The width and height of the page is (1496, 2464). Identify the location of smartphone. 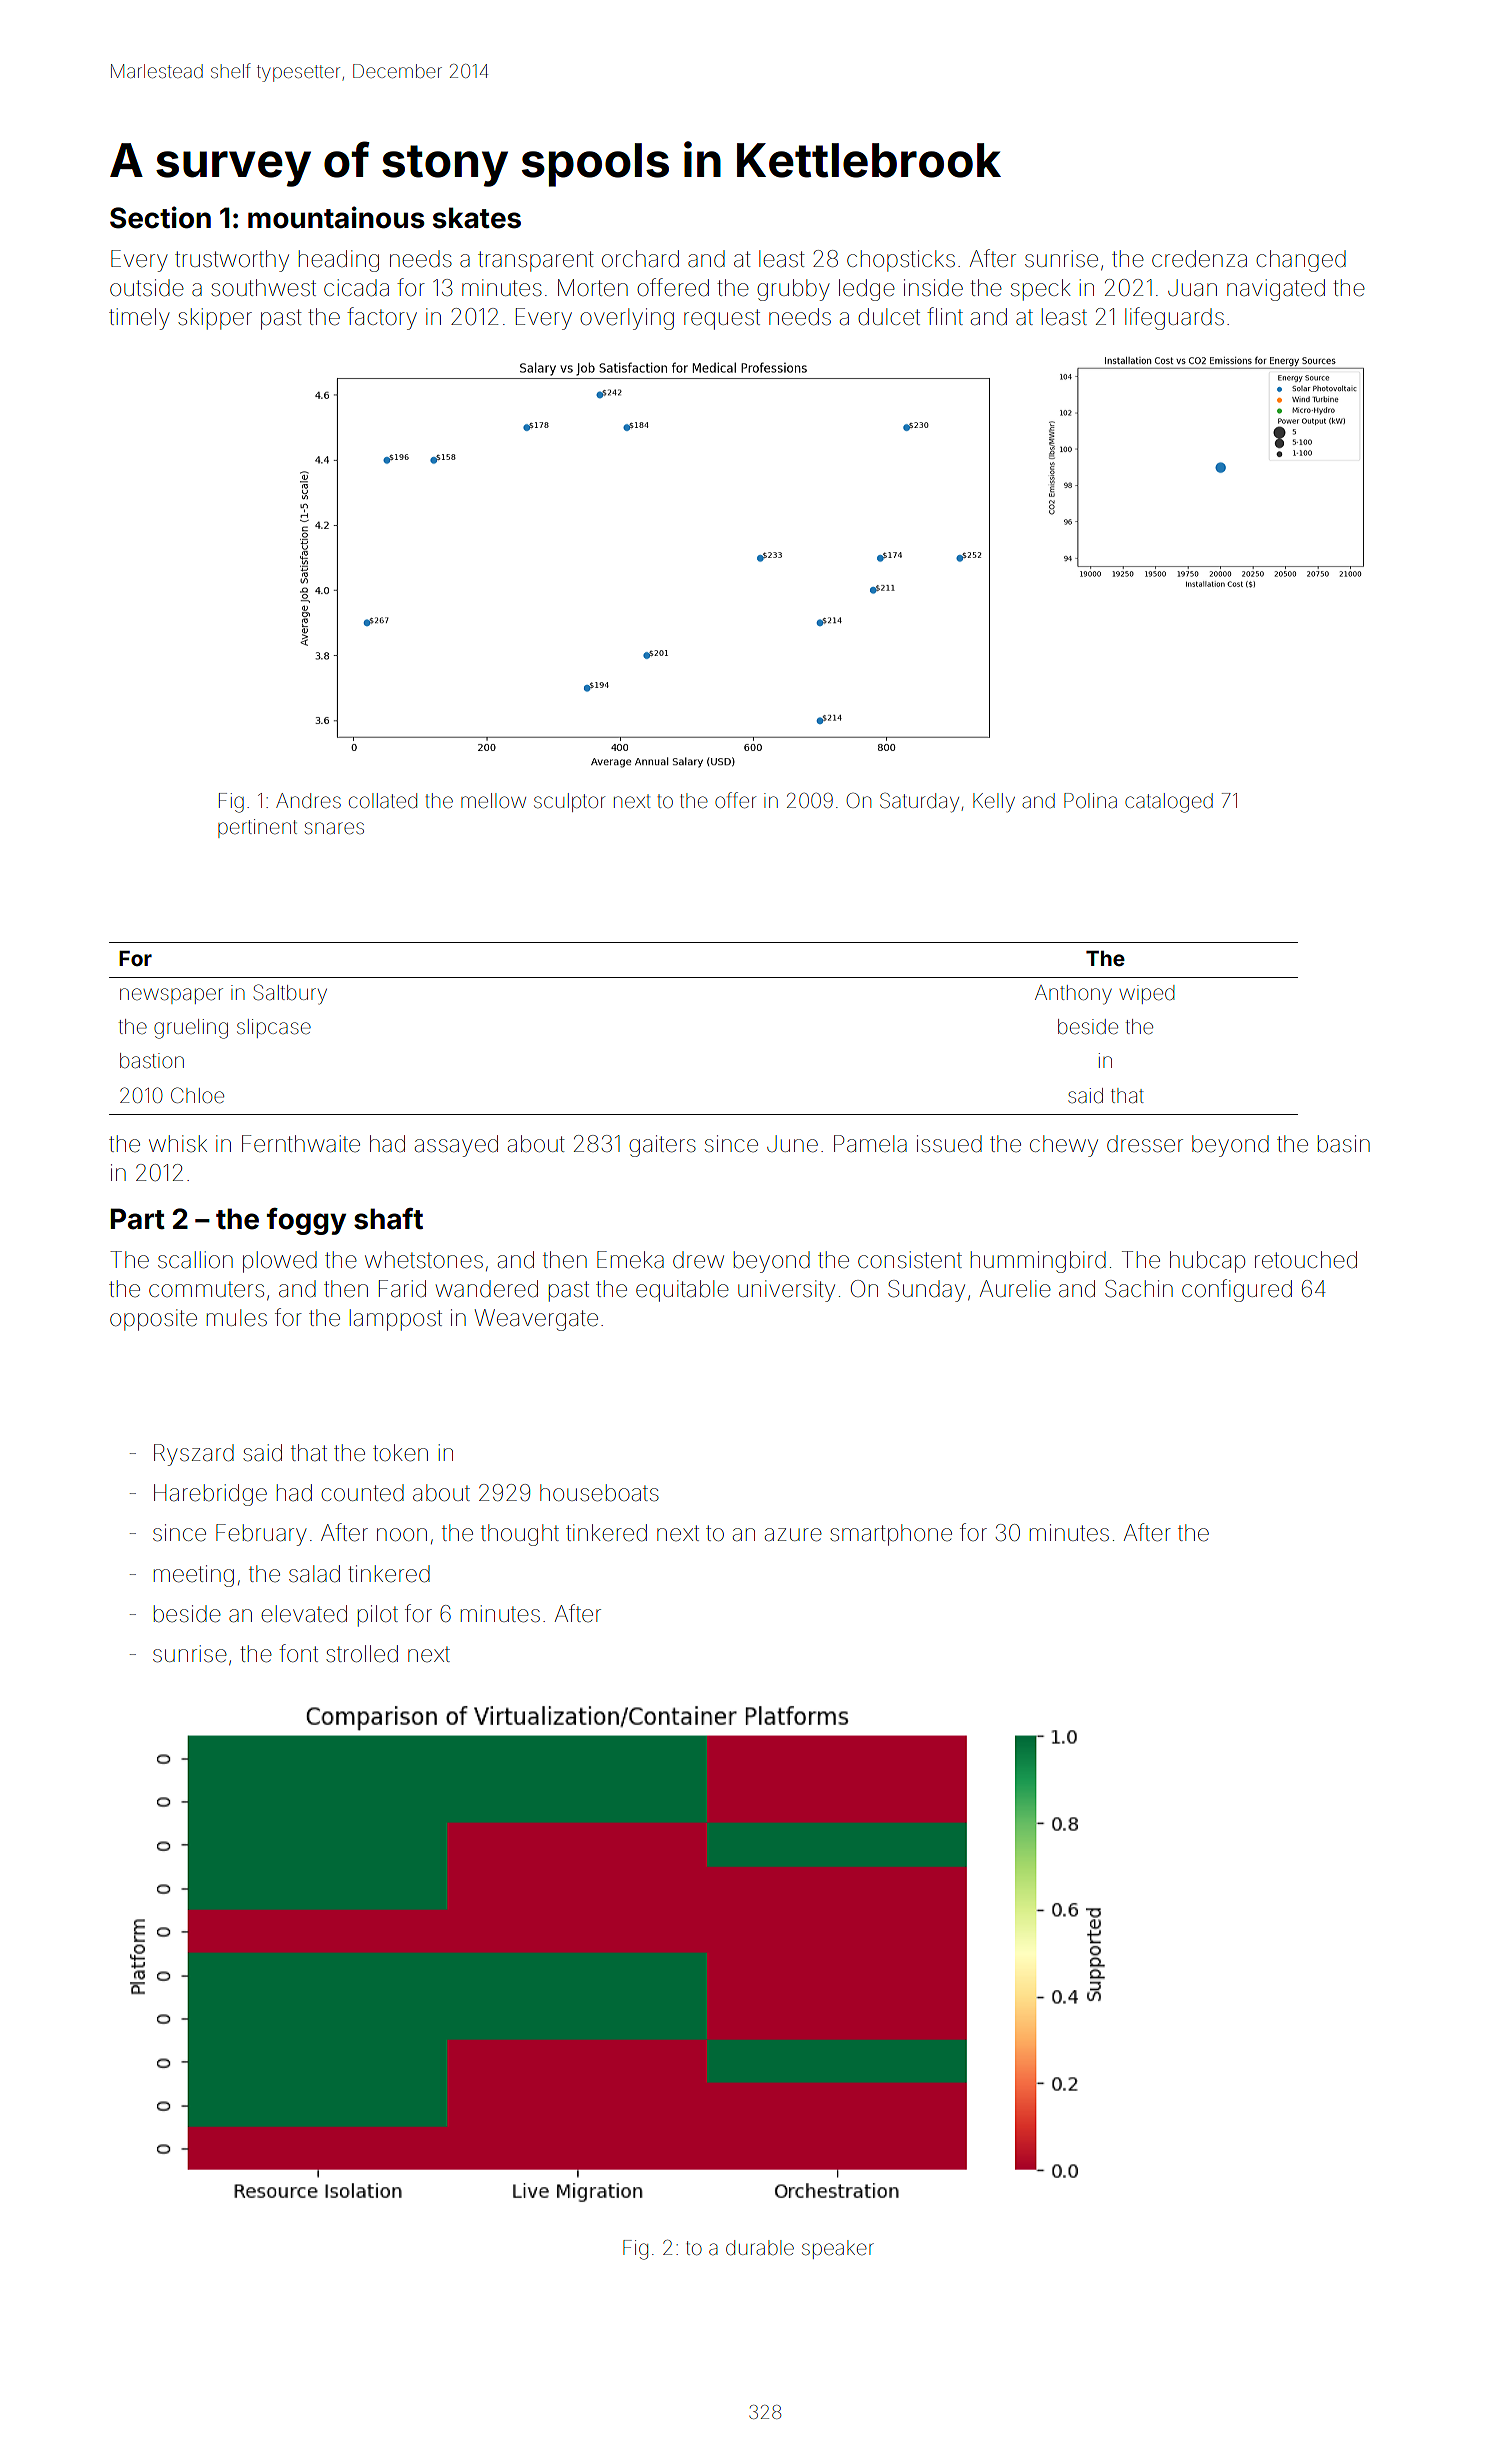
(891, 1535).
